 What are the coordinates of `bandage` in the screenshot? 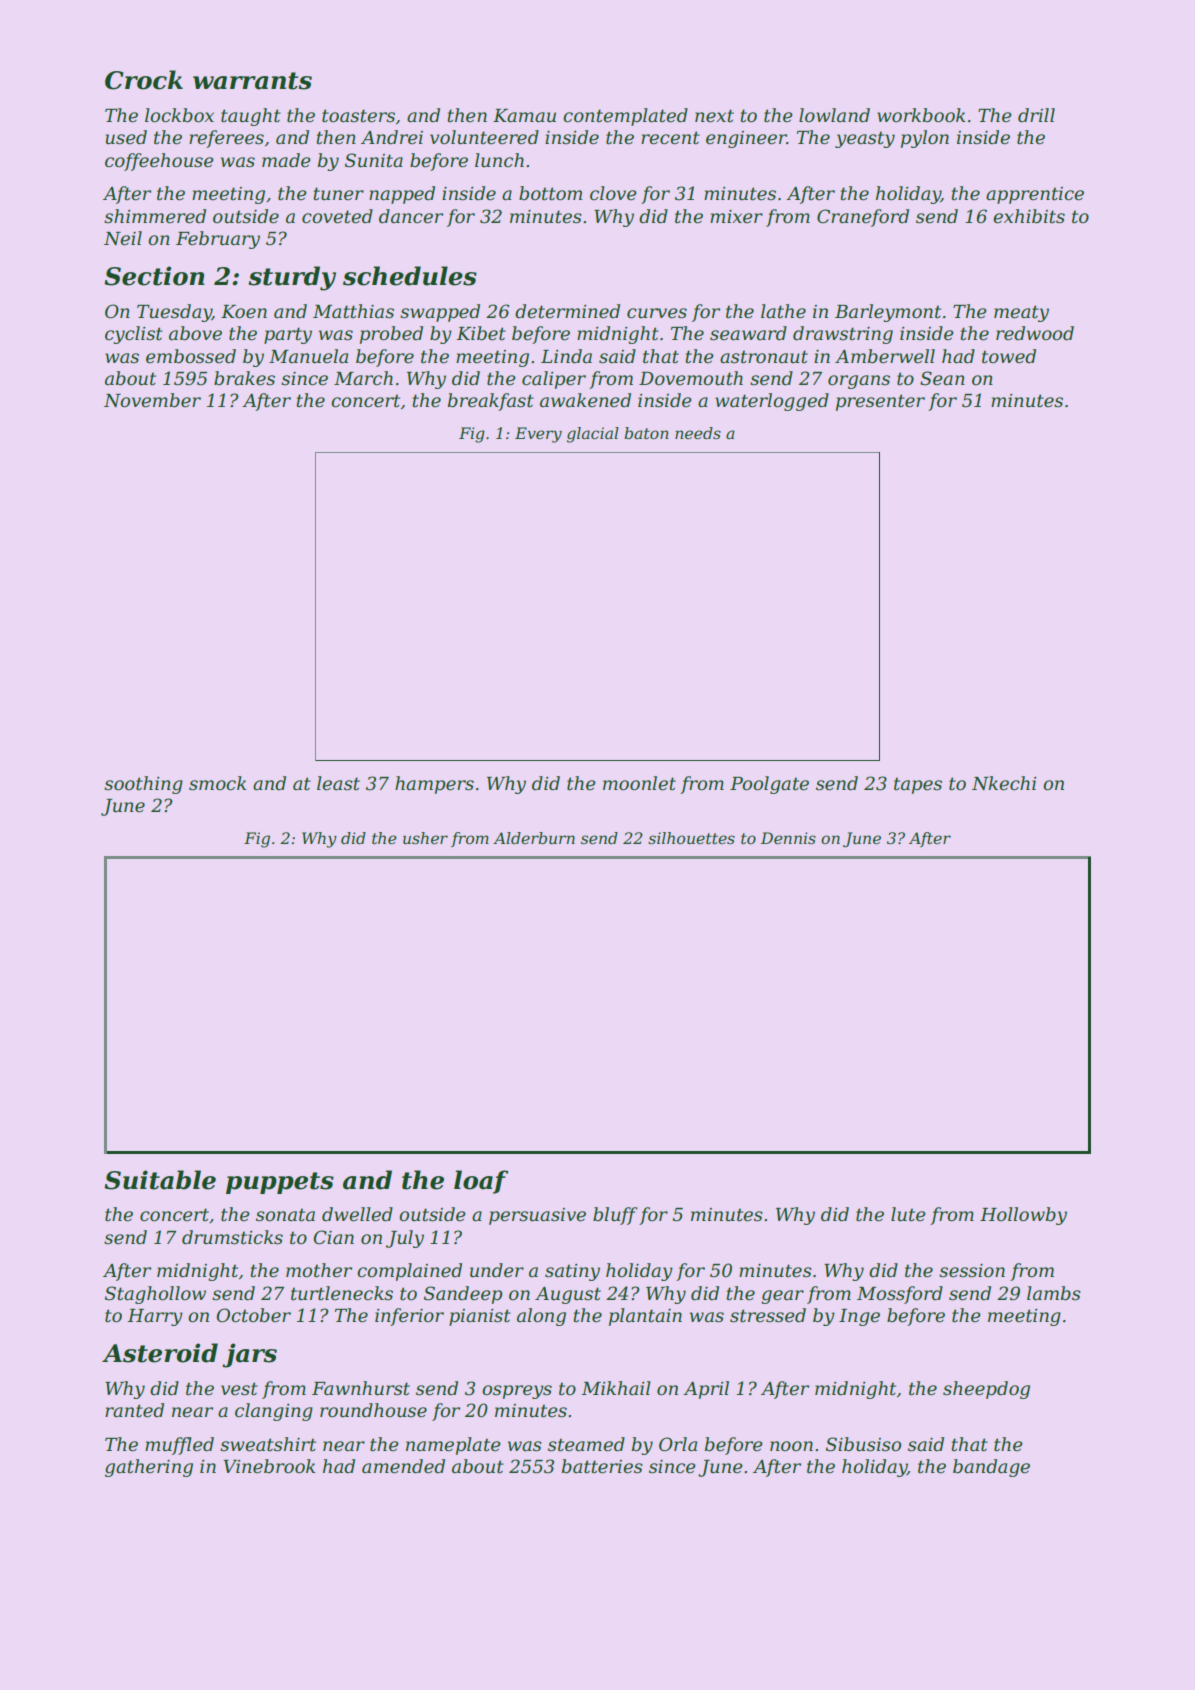 It's located at (991, 1468).
